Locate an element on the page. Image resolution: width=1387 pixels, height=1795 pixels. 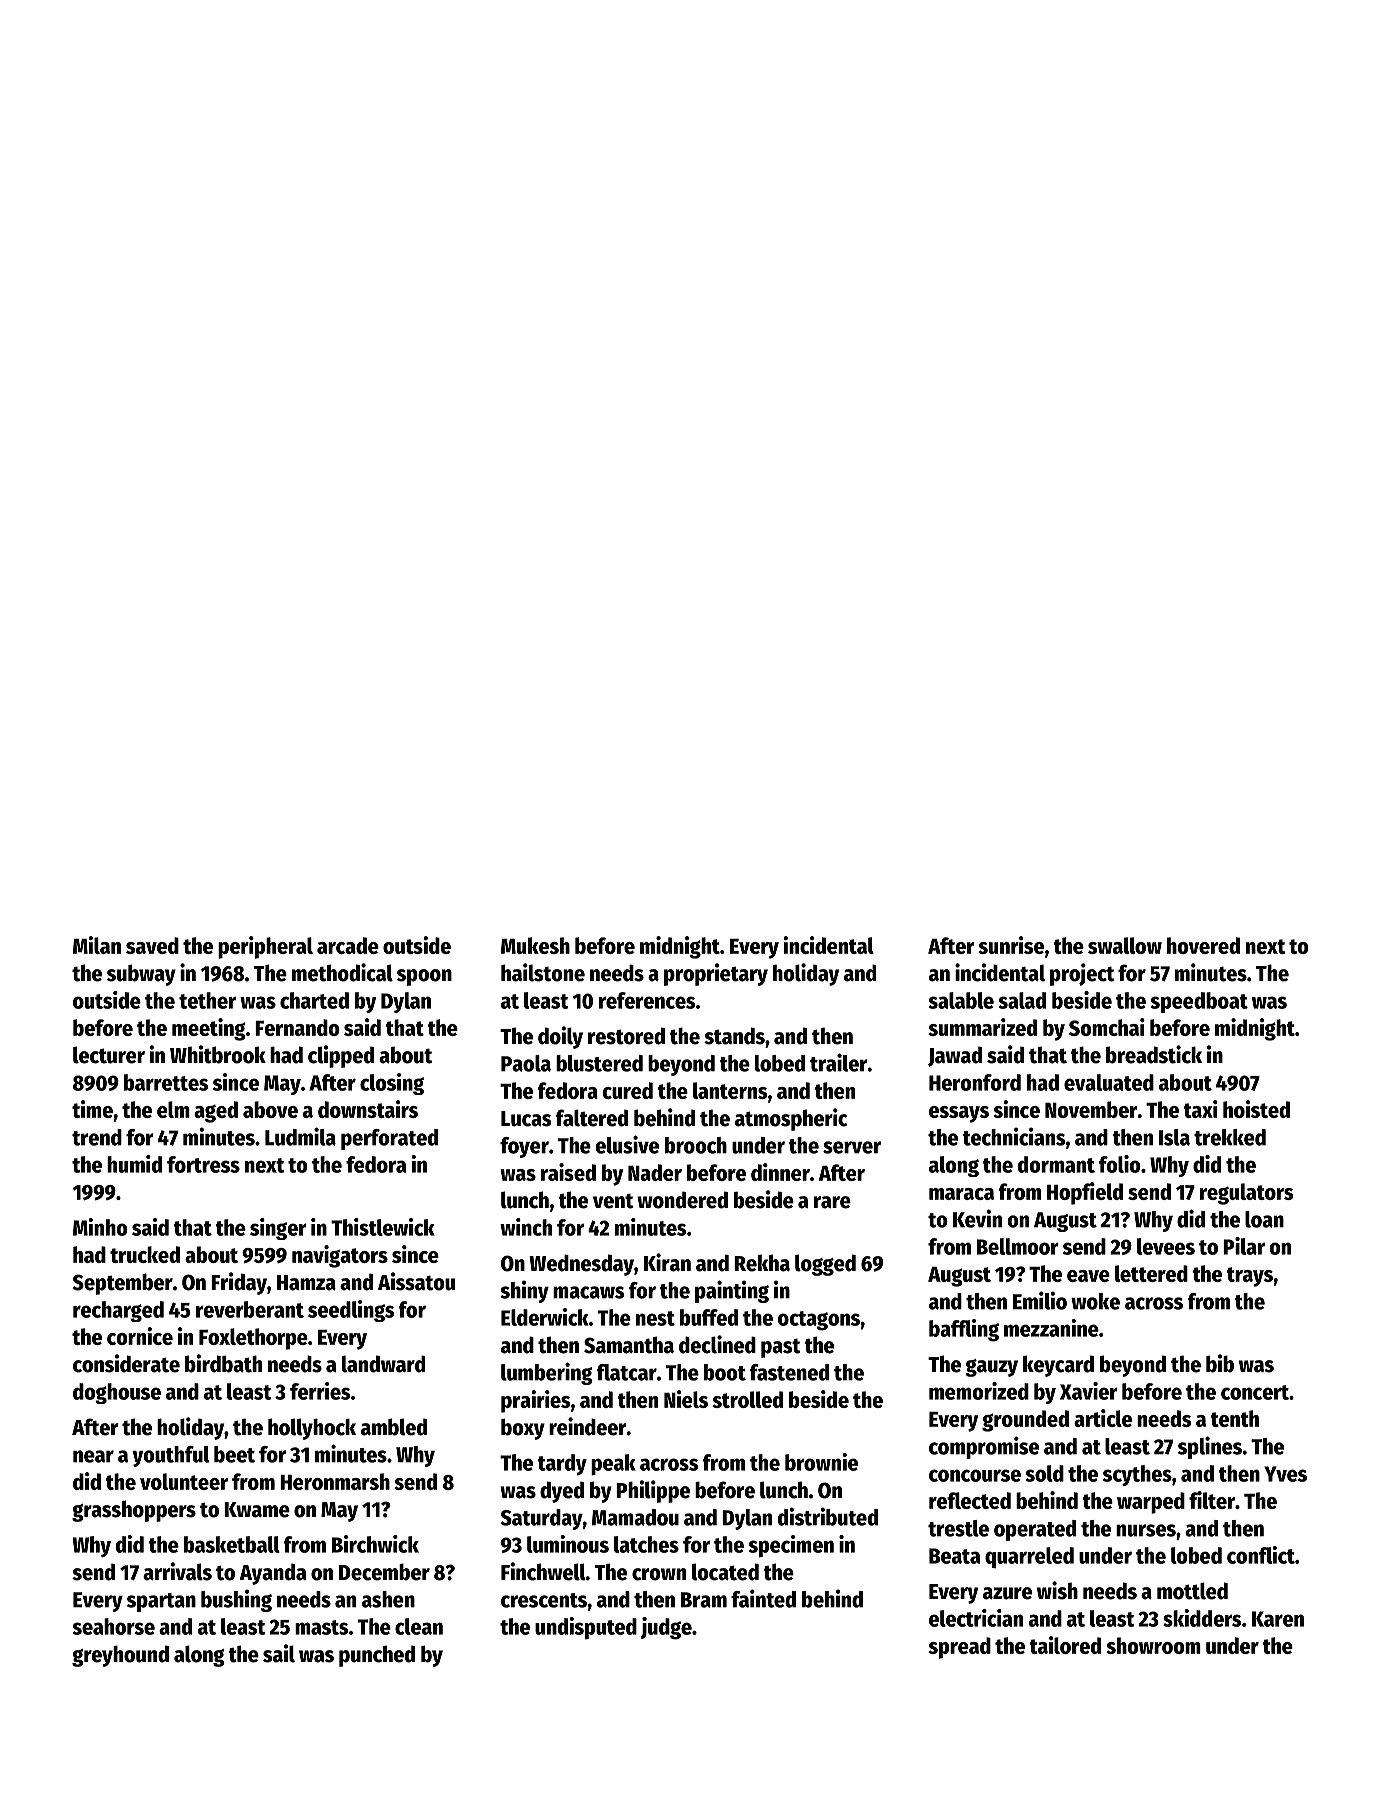
swallow is located at coordinates (1125, 945).
